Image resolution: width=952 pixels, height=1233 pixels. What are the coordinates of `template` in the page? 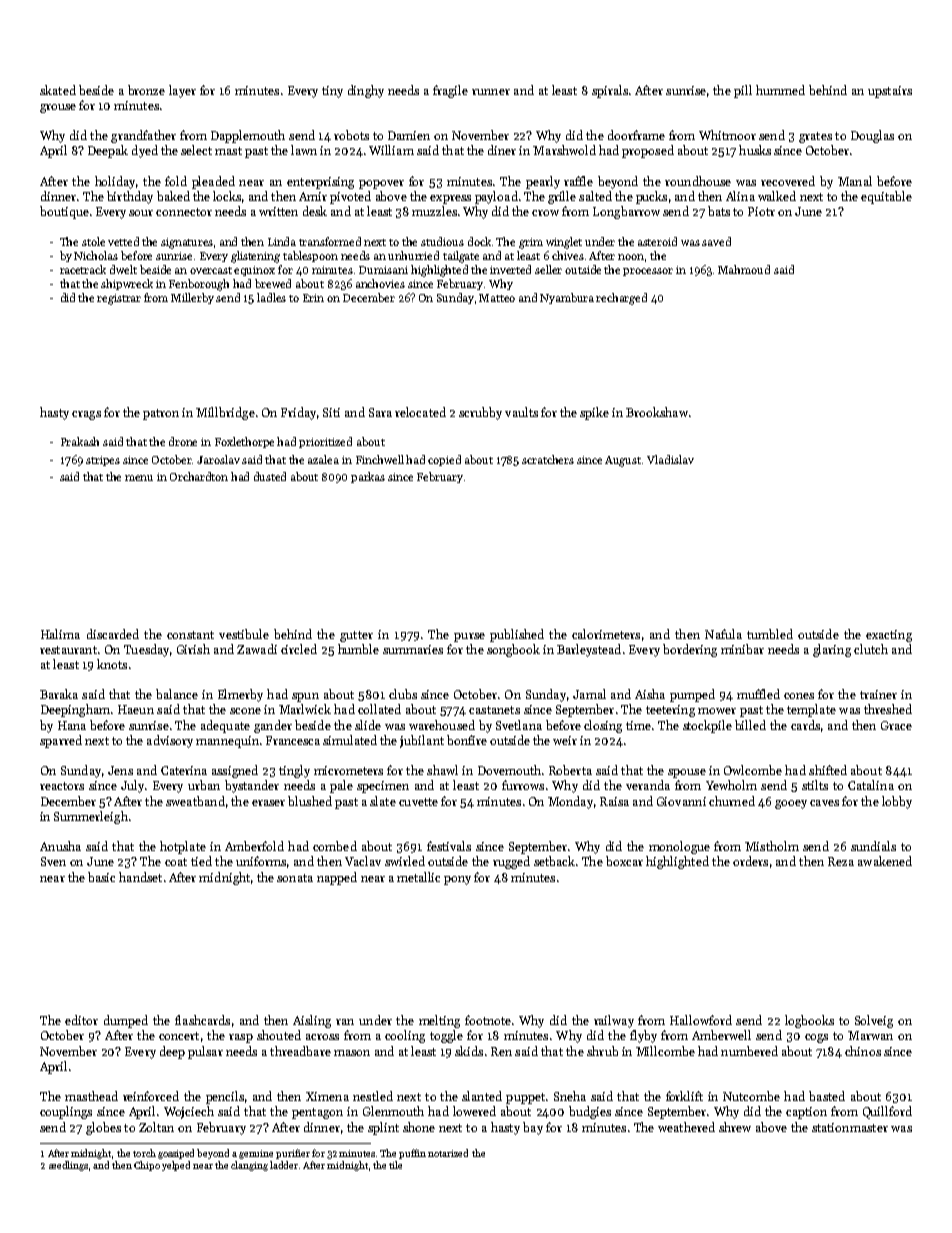 It's located at (811, 710).
